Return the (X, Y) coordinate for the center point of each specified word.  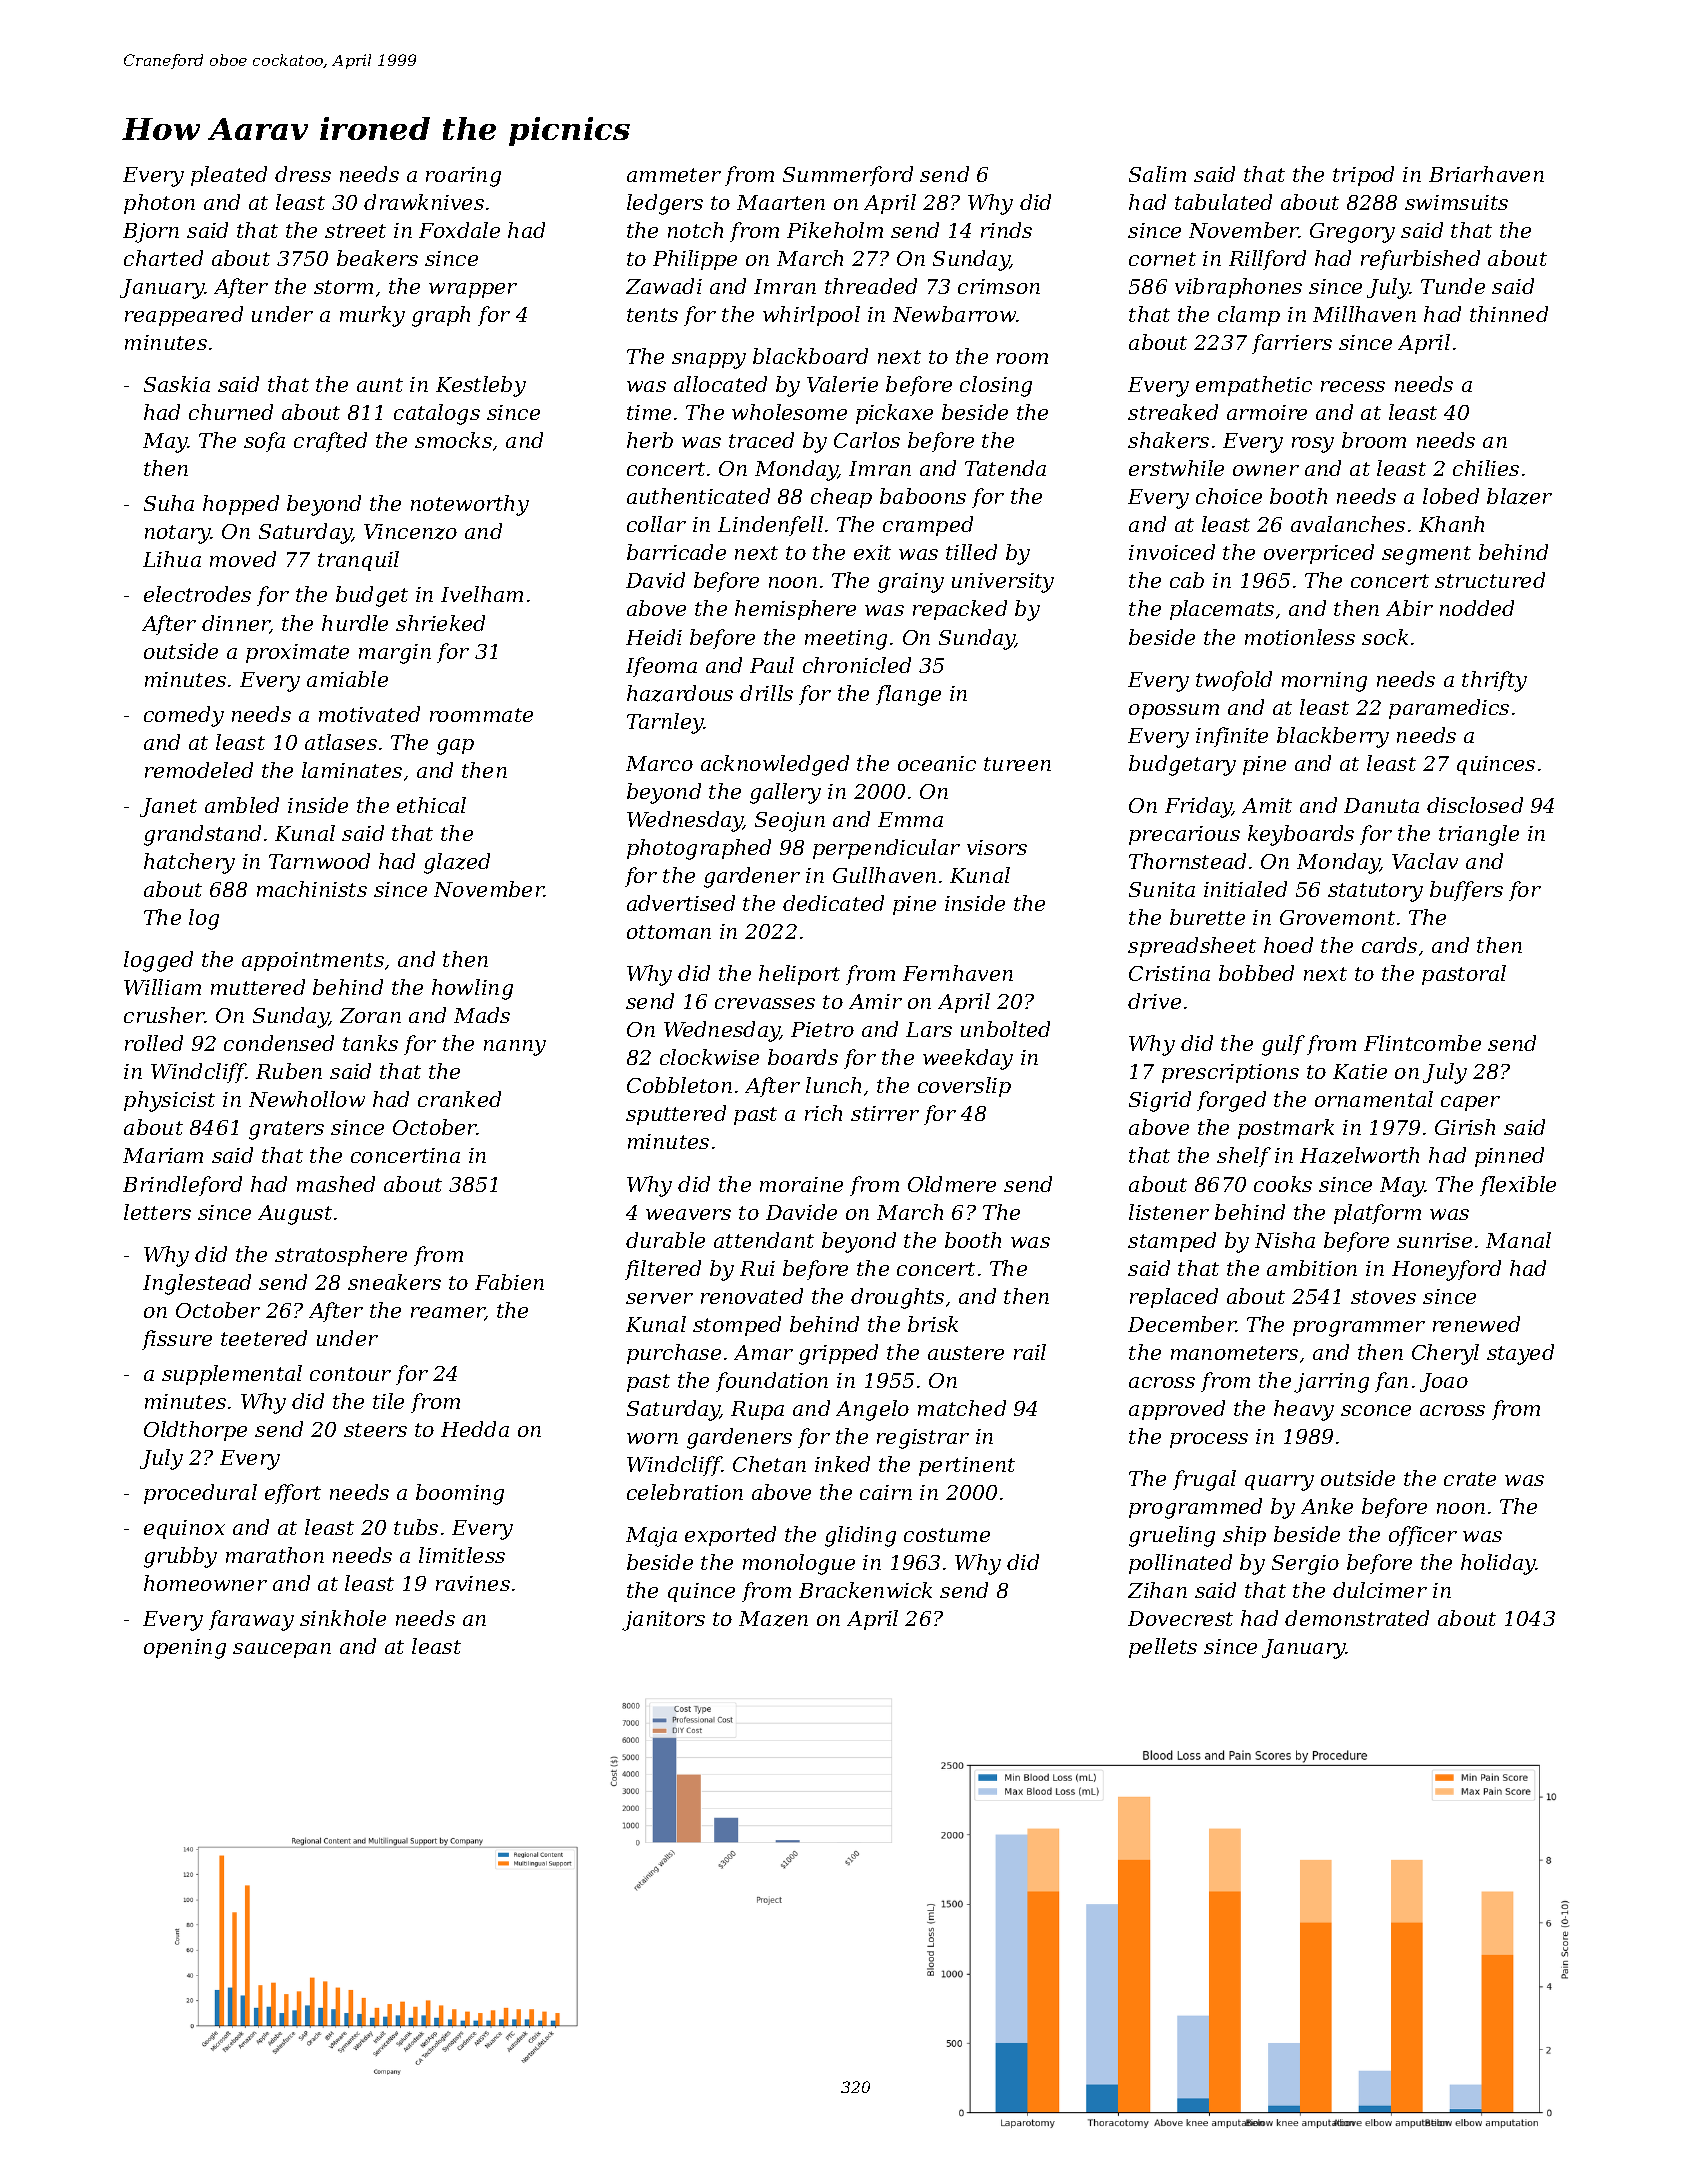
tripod (1363, 176)
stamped (1172, 1242)
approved (1177, 1410)
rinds (1006, 230)
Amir (875, 1001)
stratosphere (341, 1256)
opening (185, 1649)
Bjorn (151, 233)
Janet (168, 807)
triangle (1479, 835)
